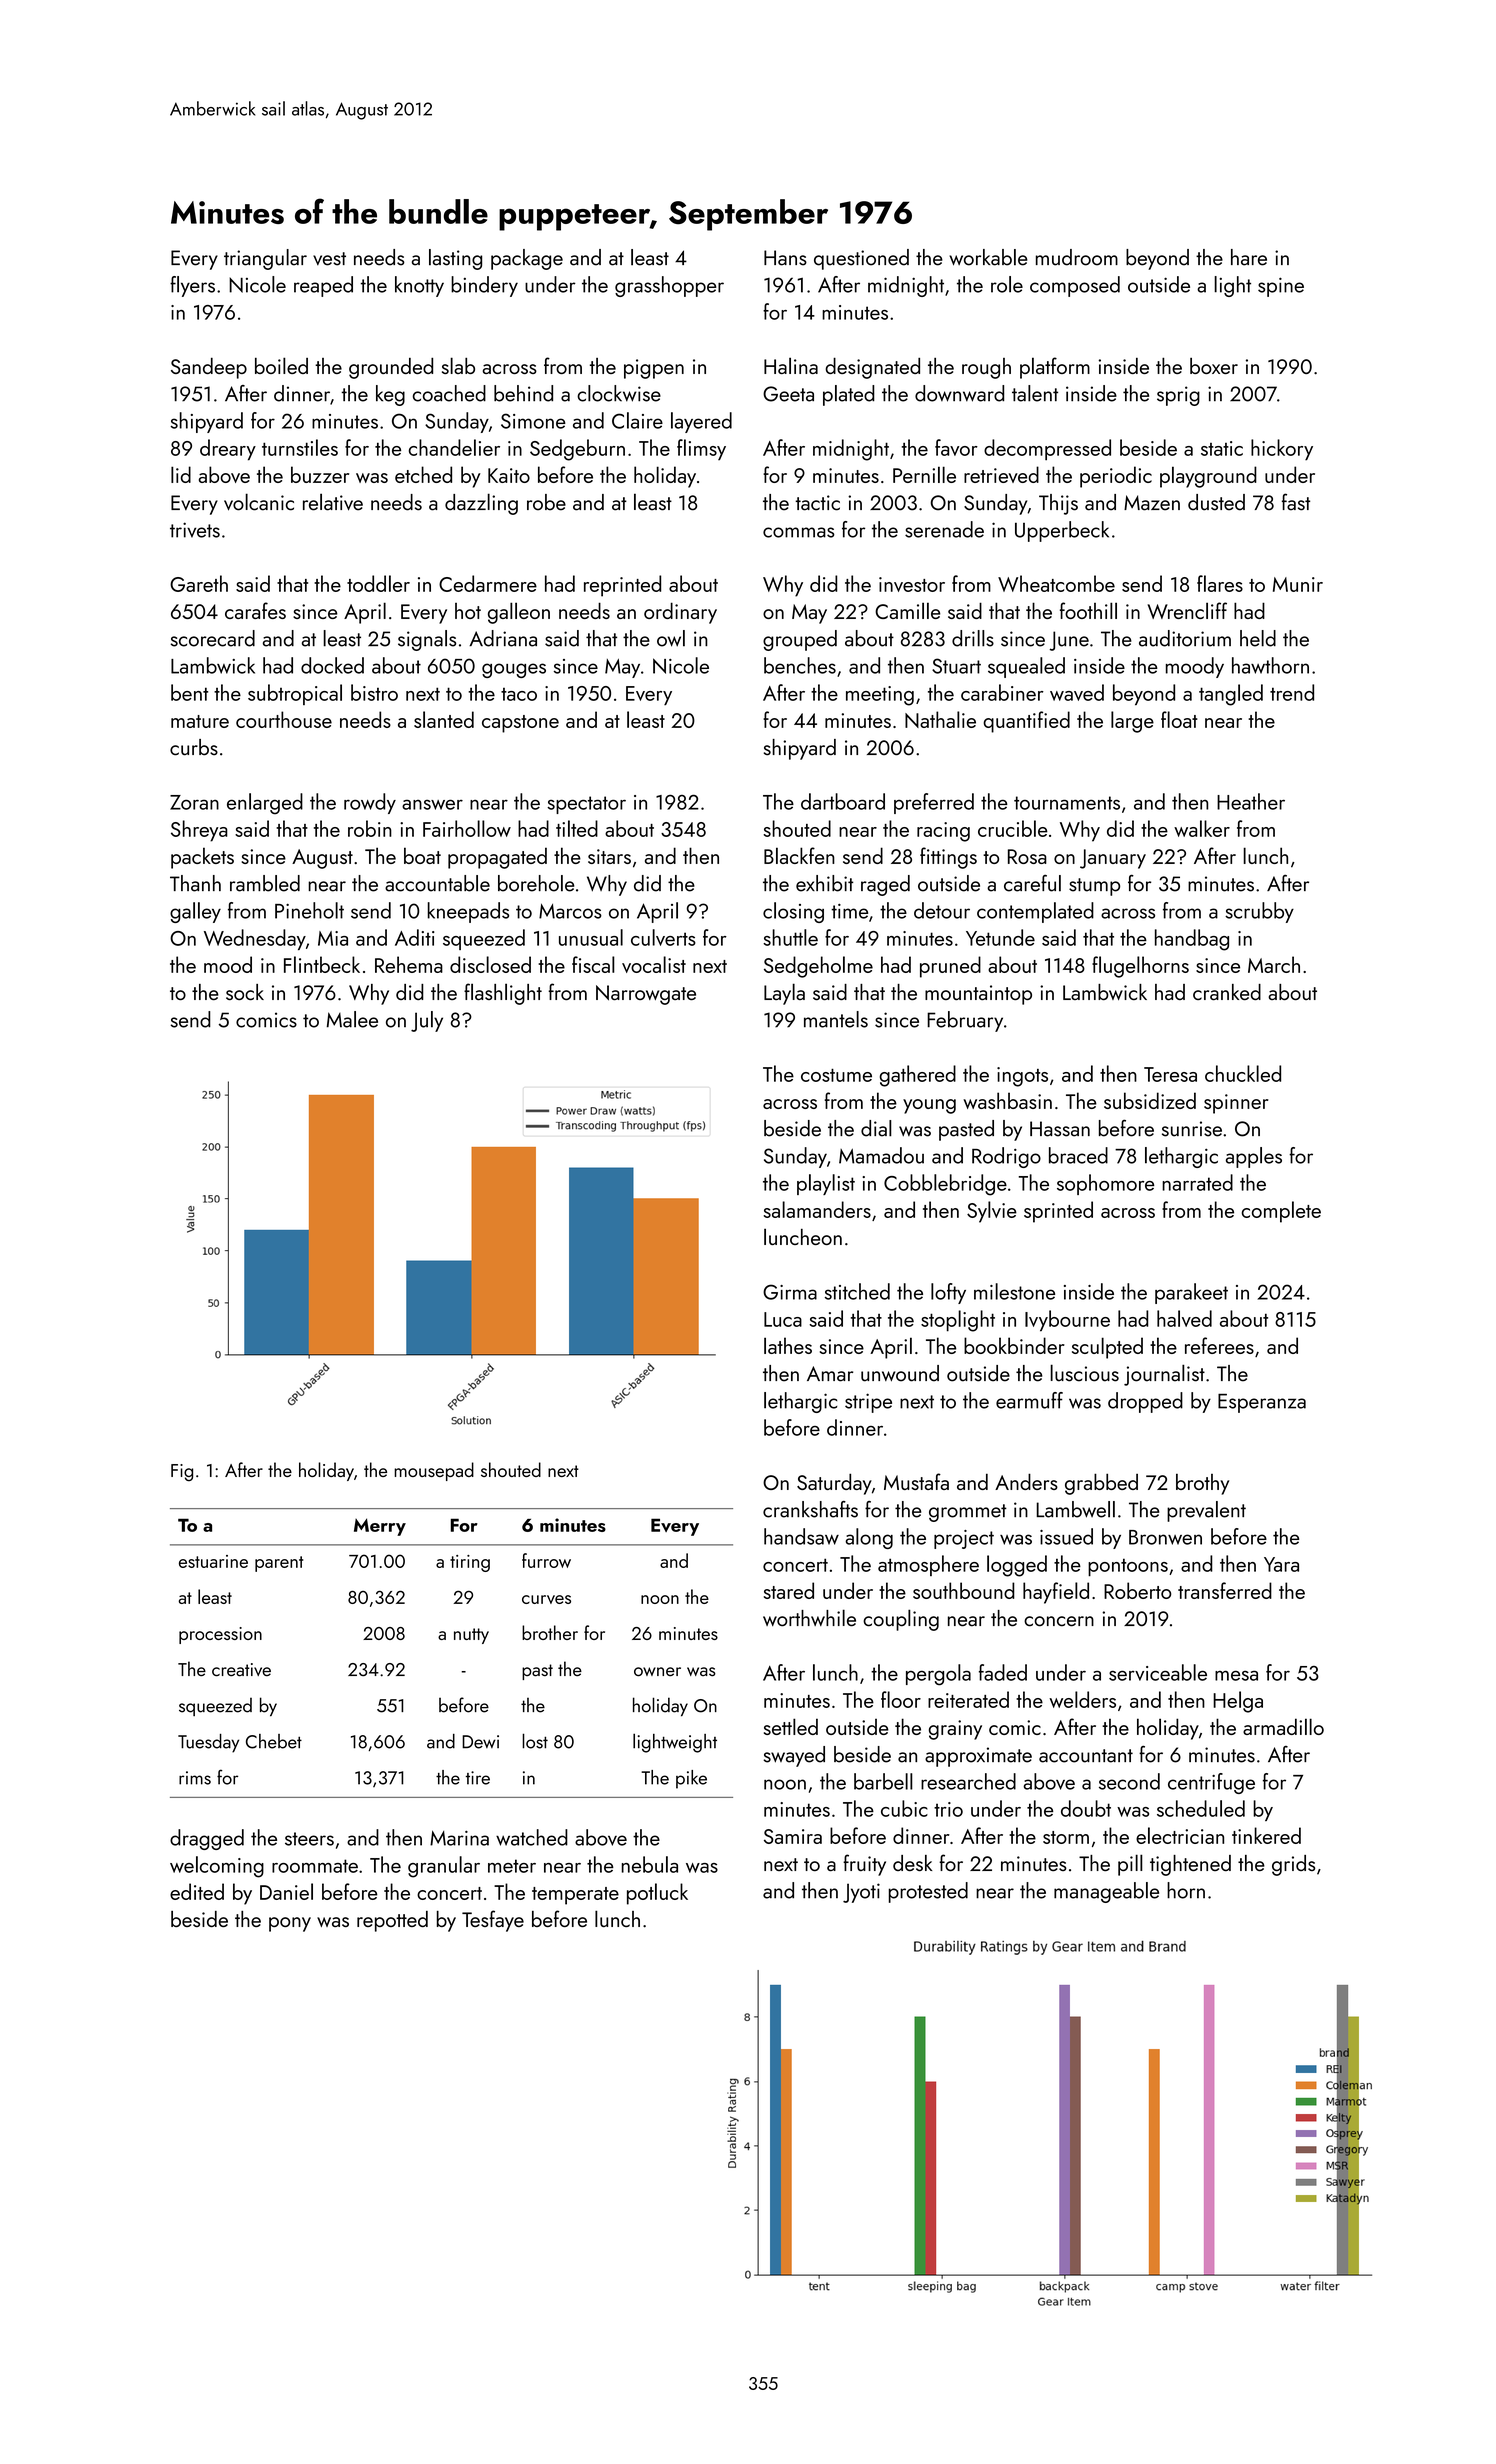 Image resolution: width=1496 pixels, height=2464 pixels. Describe the element at coordinates (527, 259) in the screenshot. I see `package` at that location.
